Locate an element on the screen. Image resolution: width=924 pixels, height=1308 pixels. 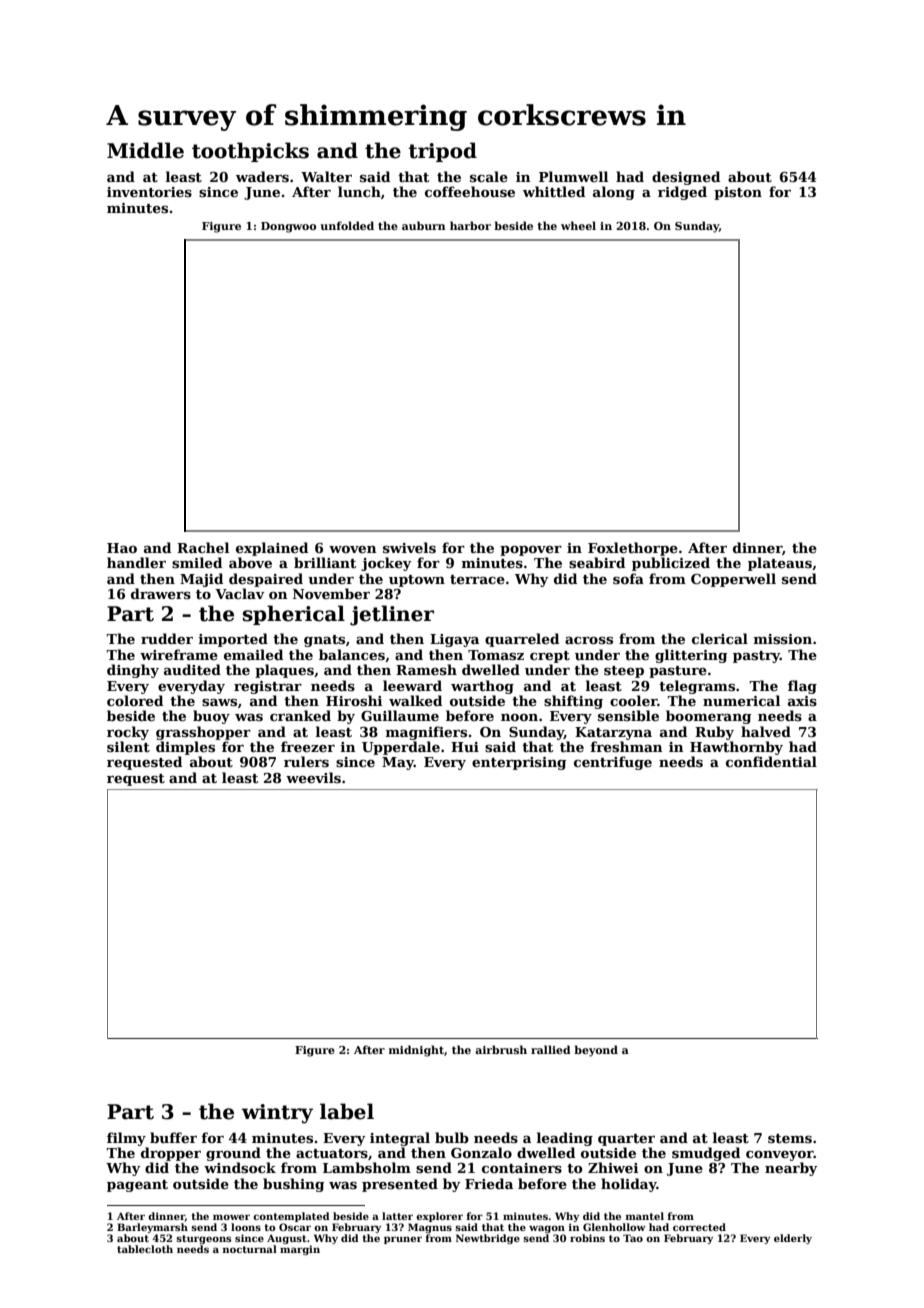
ridged is located at coordinates (682, 193).
